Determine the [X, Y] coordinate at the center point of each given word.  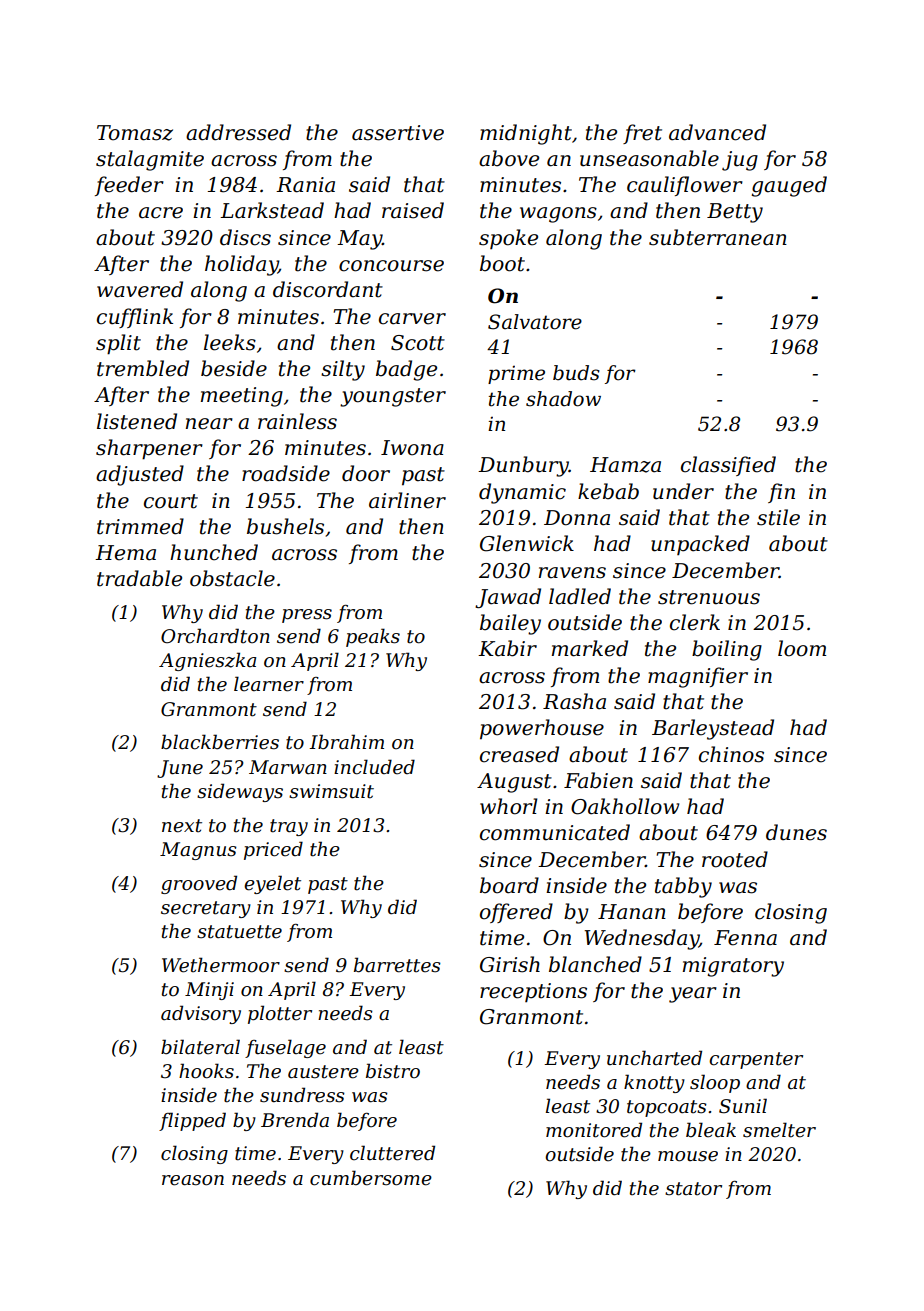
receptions [533, 992]
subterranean [718, 237]
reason [193, 1180]
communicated [555, 832]
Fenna [745, 938]
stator [693, 1189]
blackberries [220, 742]
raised [413, 210]
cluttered [392, 1153]
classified [728, 466]
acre [161, 213]
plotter [280, 1014]
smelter [779, 1130]
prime [516, 375]
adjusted [140, 475]
